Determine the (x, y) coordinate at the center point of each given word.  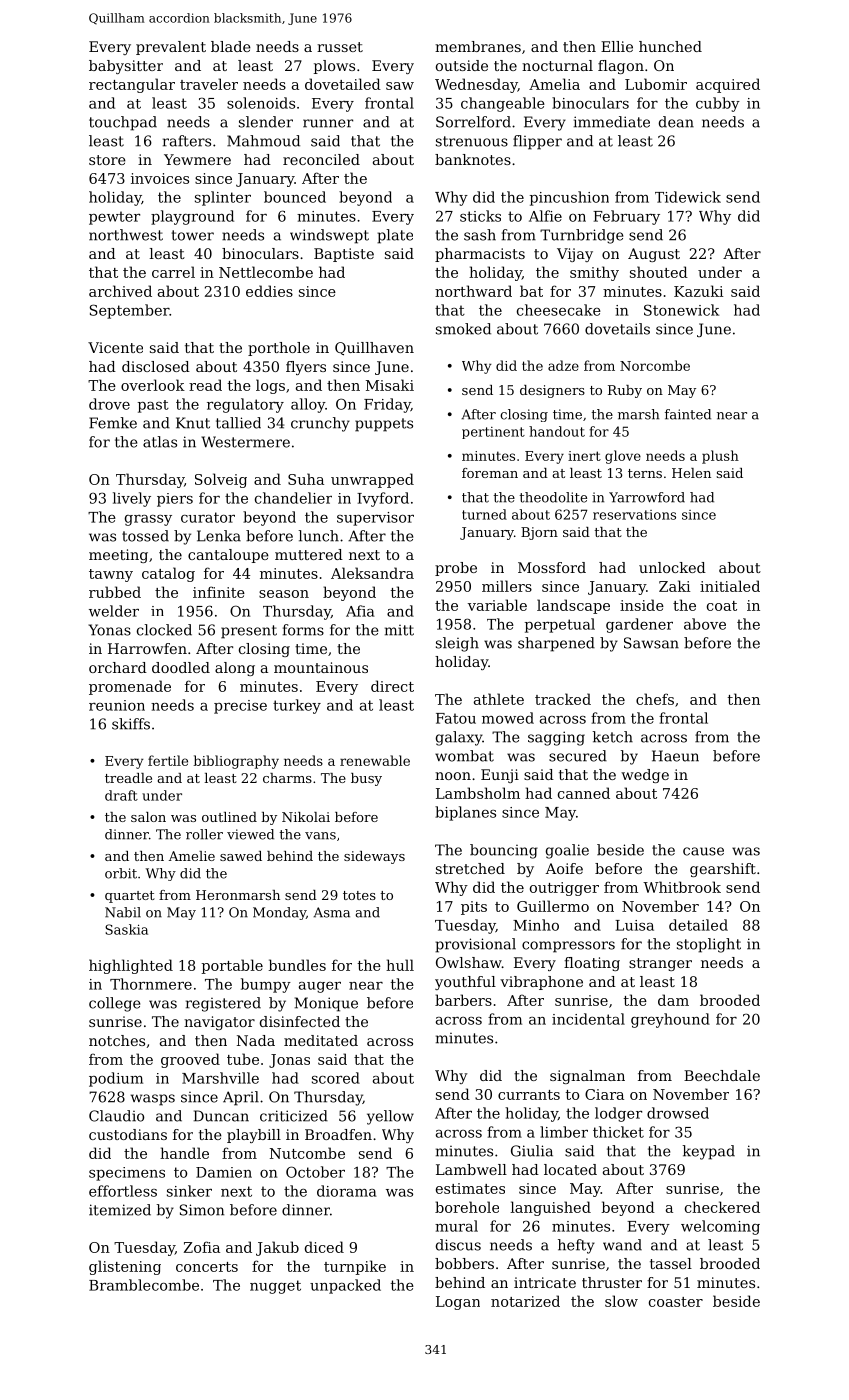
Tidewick (688, 197)
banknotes (473, 159)
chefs (655, 699)
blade (231, 46)
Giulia (532, 1151)
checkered (722, 1207)
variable (497, 605)
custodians (128, 1134)
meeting (118, 556)
